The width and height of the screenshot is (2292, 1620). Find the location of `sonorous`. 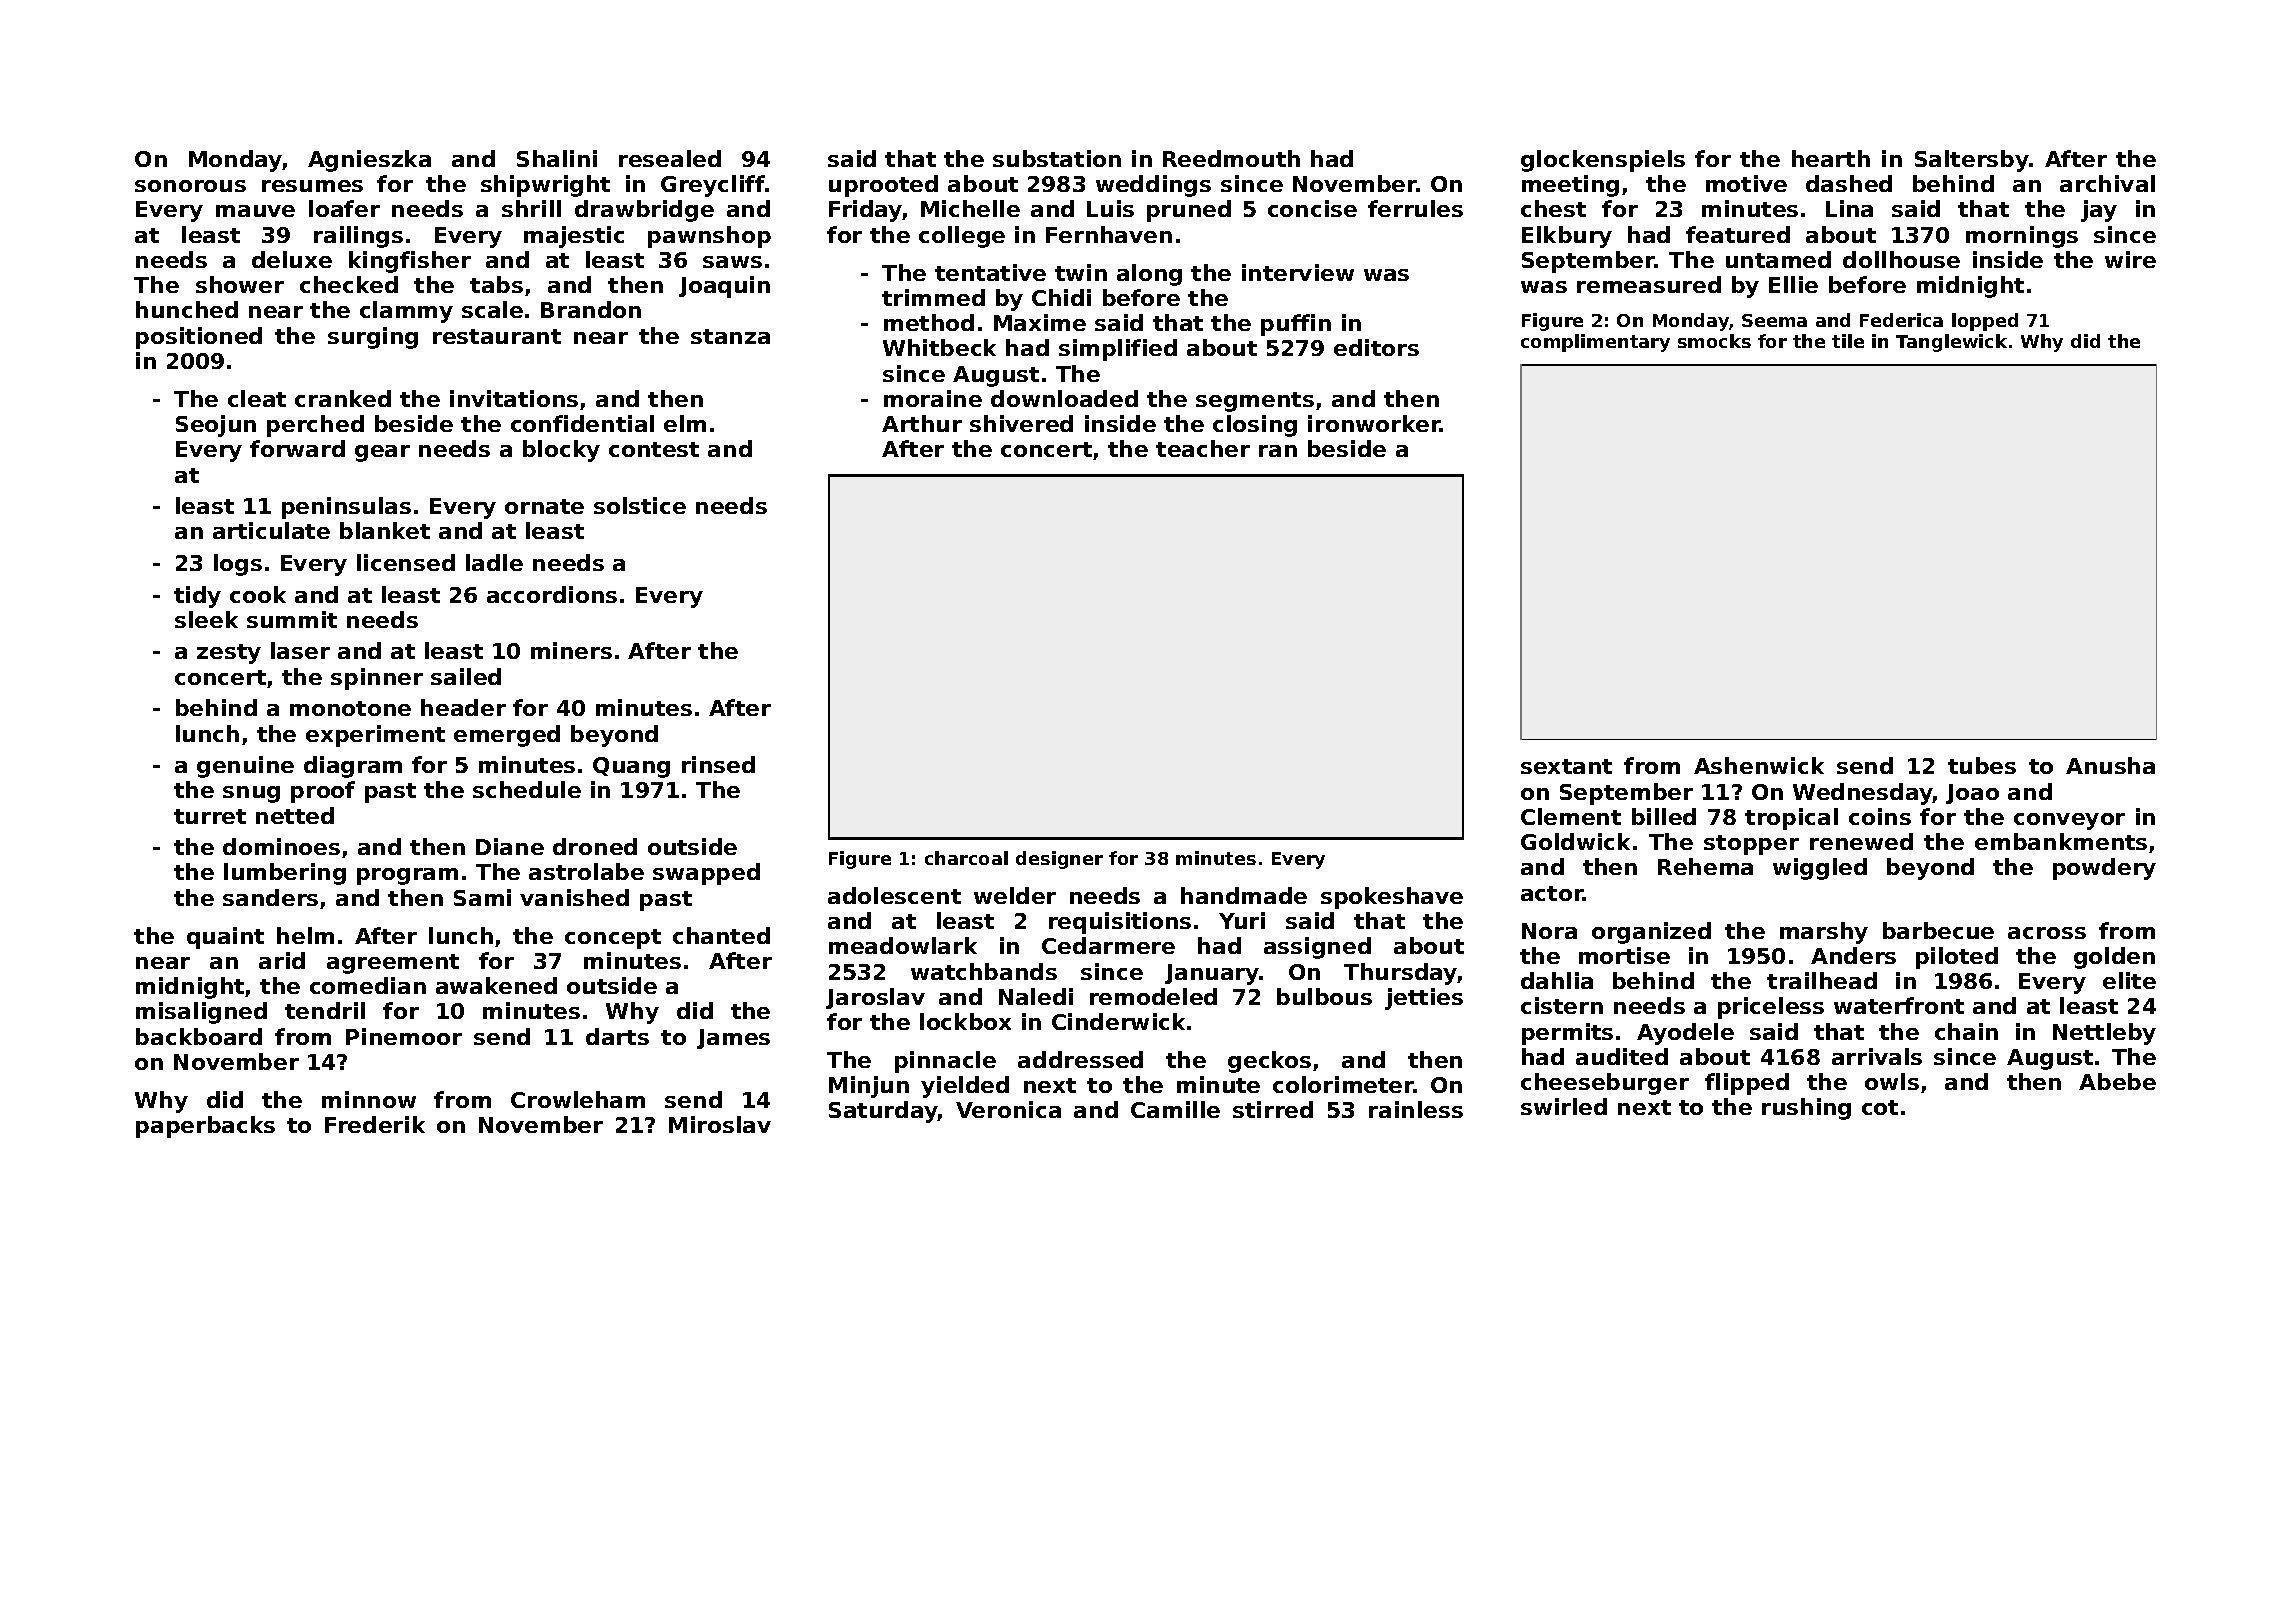

sonorous is located at coordinates (190, 186).
